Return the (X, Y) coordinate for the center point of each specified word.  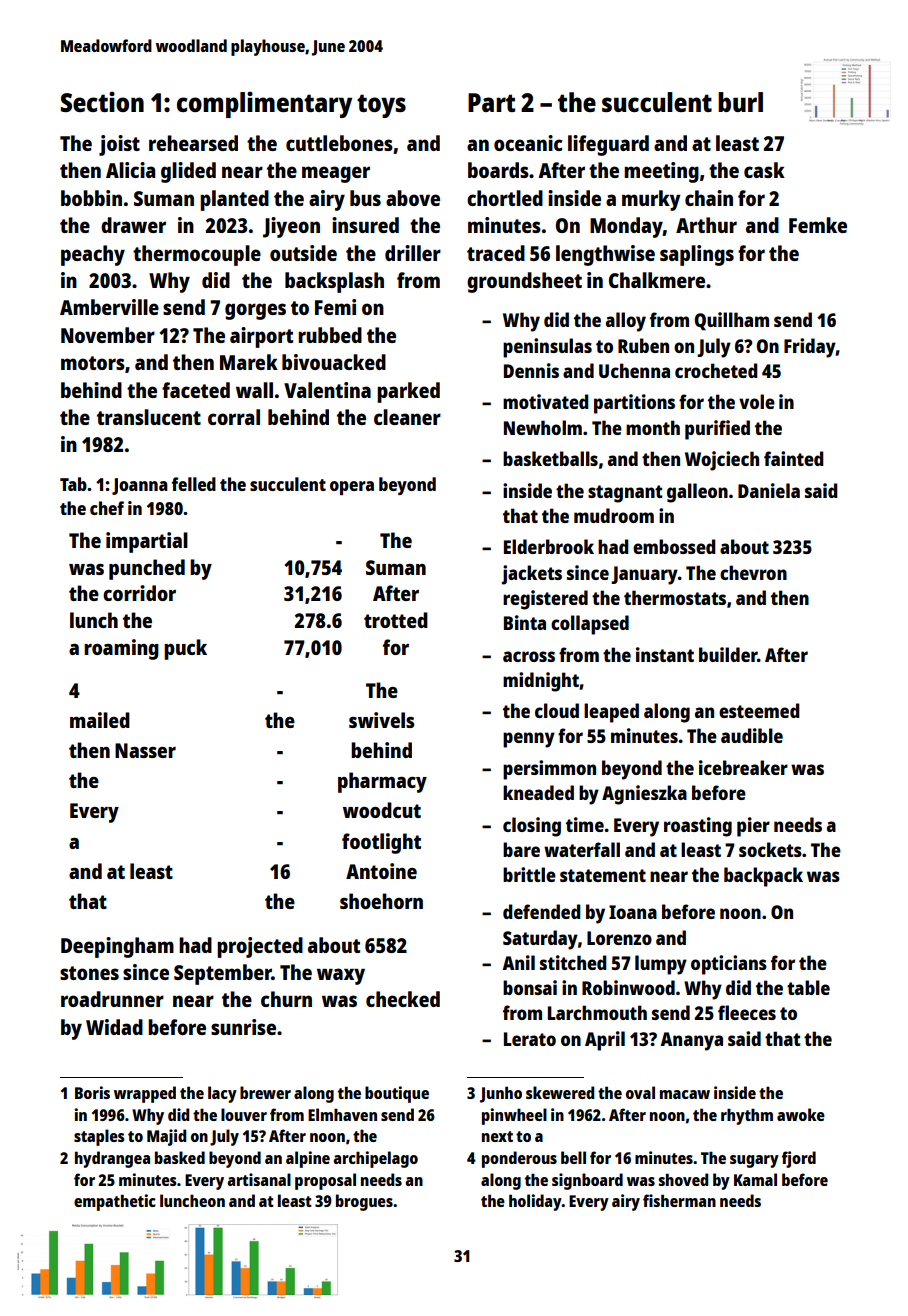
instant (665, 654)
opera (352, 488)
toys (381, 106)
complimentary (264, 104)
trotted (396, 620)
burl (740, 102)
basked (180, 1157)
